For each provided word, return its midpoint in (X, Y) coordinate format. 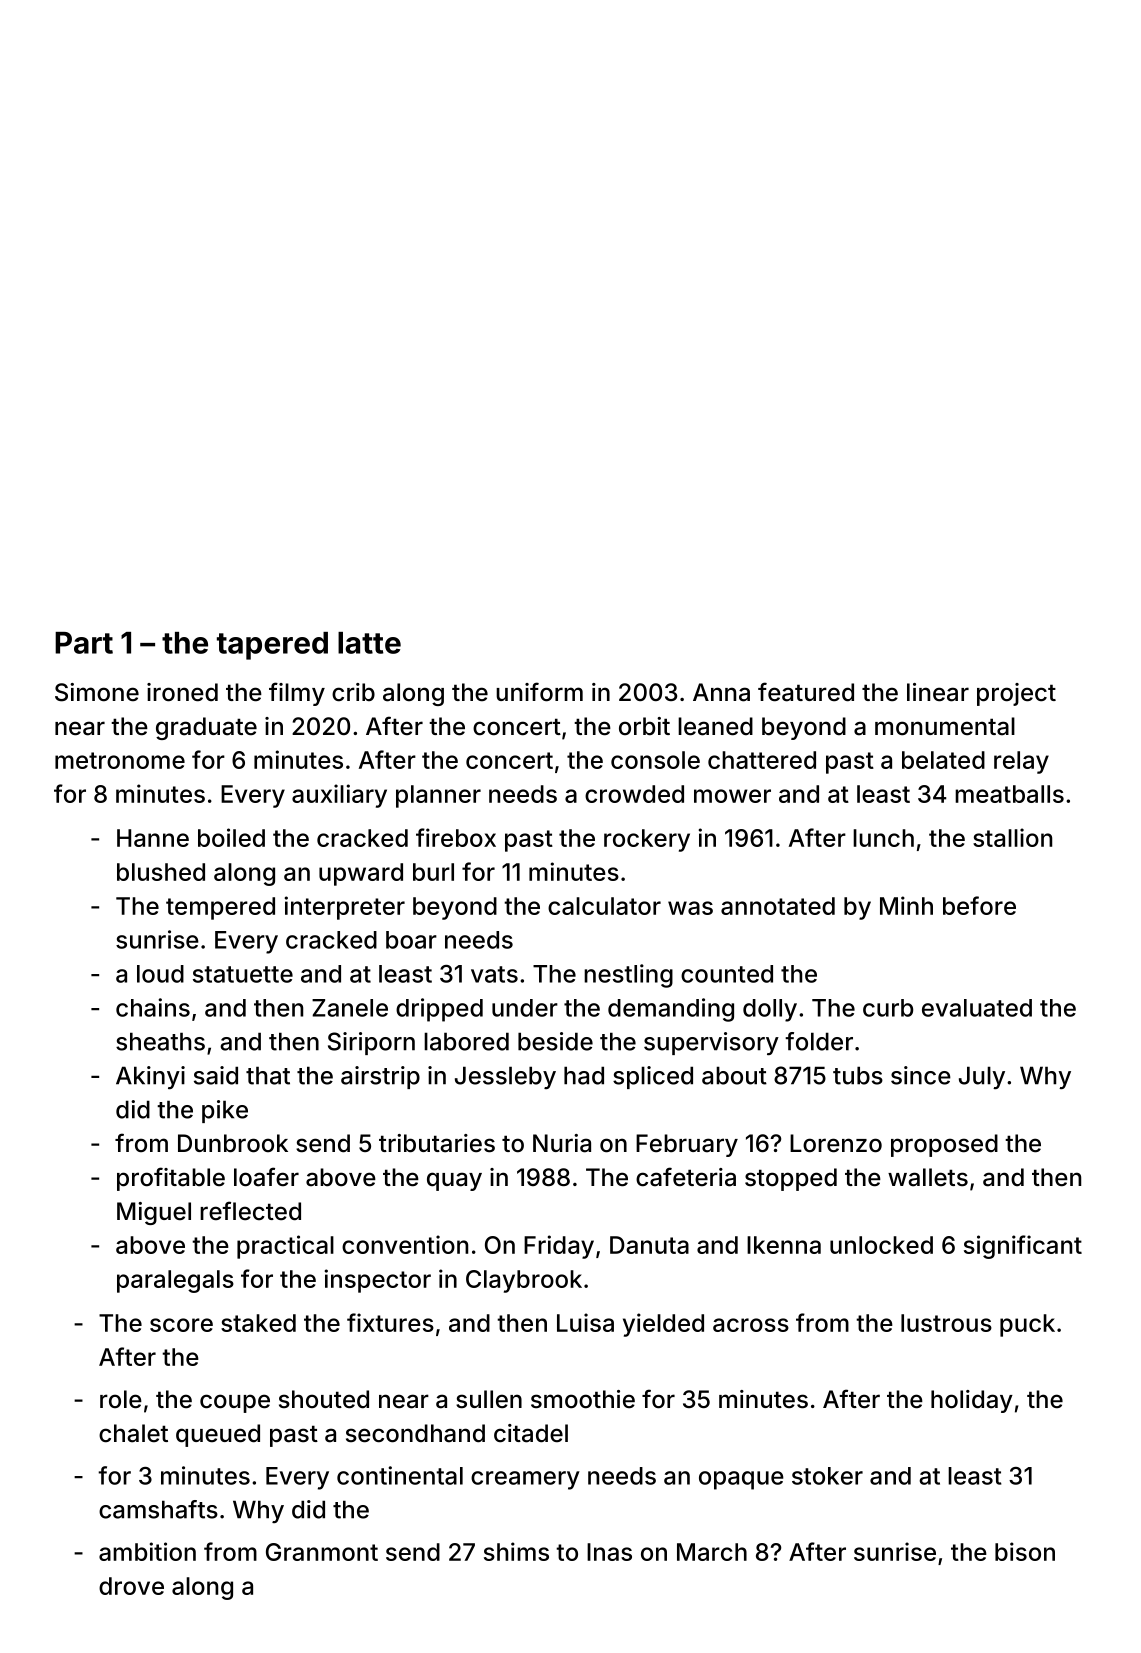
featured (806, 692)
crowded (634, 794)
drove (131, 1586)
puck (1027, 1325)
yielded (663, 1325)
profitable (171, 1179)
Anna (721, 692)
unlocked (881, 1245)
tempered (220, 908)
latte (369, 643)
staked (258, 1323)
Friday (559, 1247)
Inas (609, 1552)
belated (943, 760)
